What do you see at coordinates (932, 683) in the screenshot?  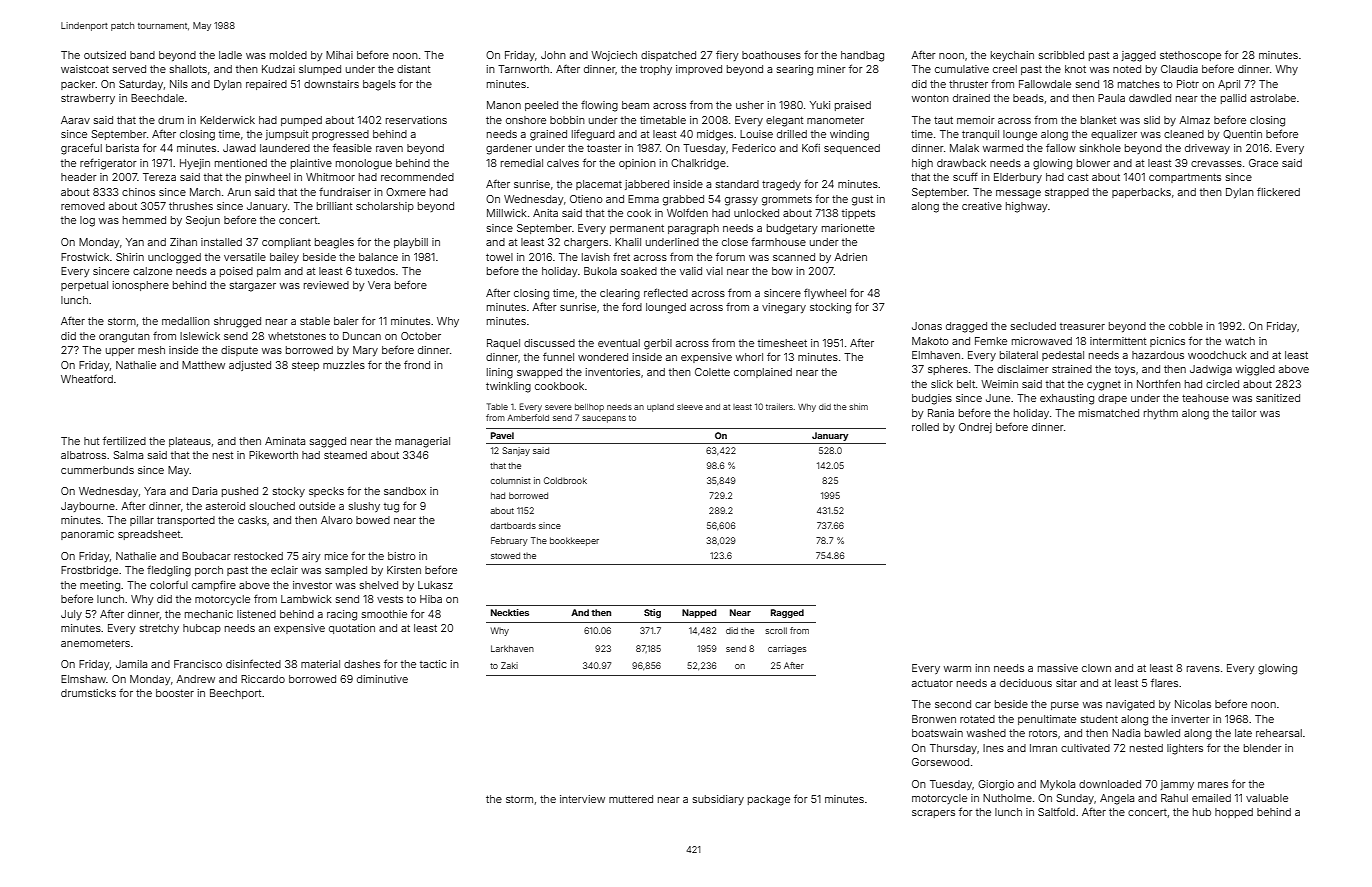 I see `actuator` at bounding box center [932, 683].
